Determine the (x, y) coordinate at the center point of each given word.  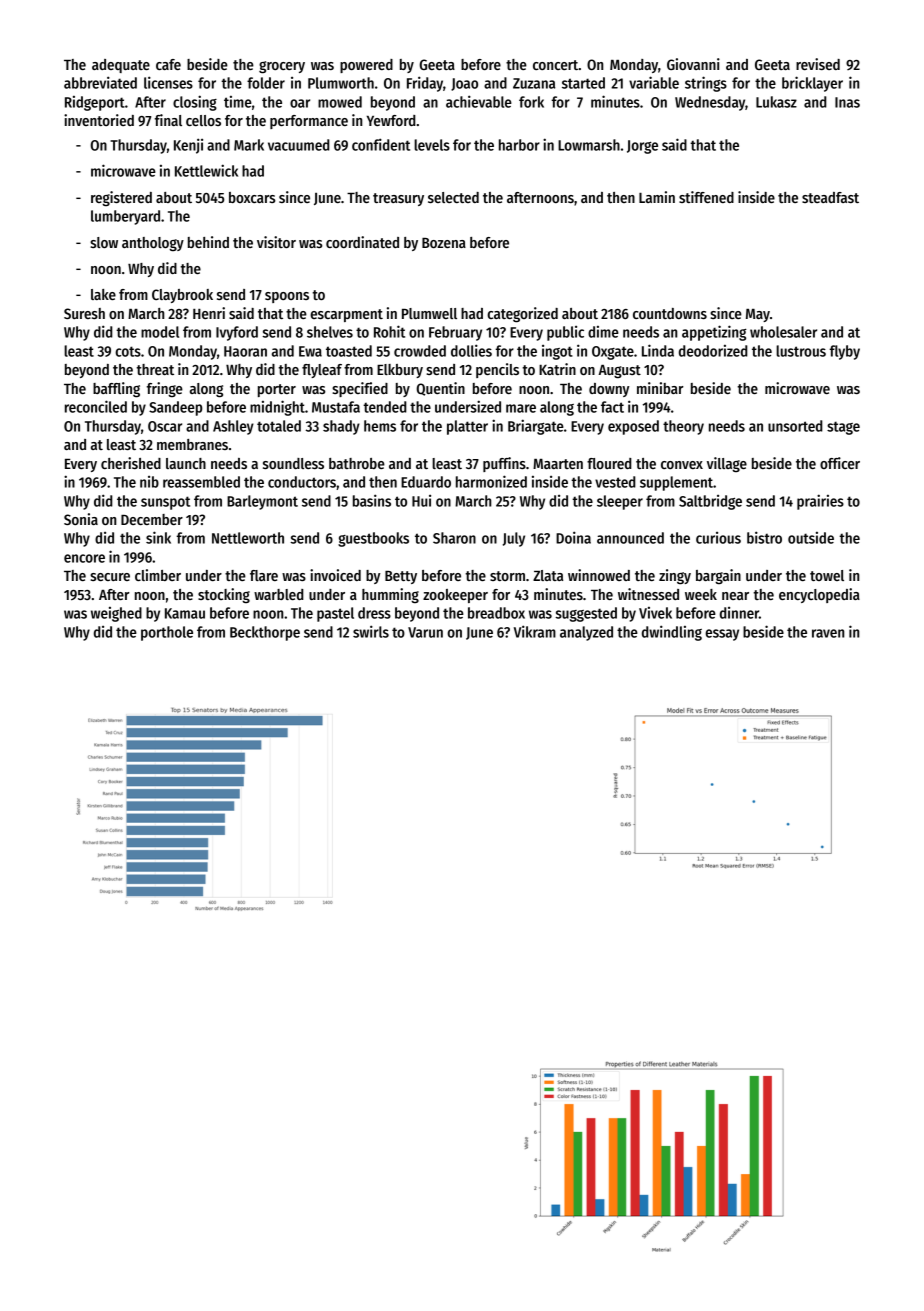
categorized (522, 315)
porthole (167, 633)
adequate (121, 66)
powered (366, 66)
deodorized (713, 351)
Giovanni (693, 64)
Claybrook (182, 296)
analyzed (586, 633)
